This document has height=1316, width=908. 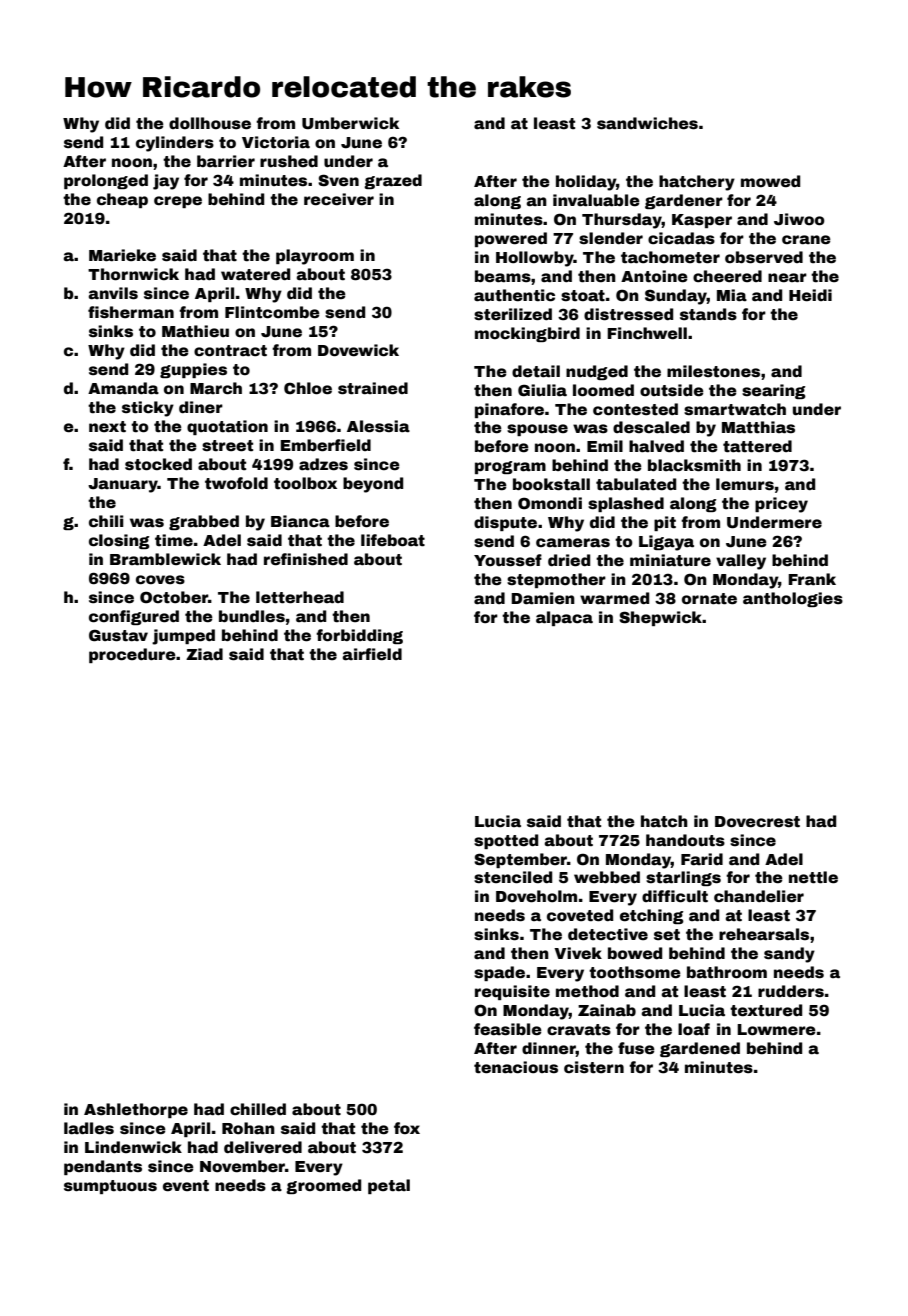 What do you see at coordinates (586, 183) in the document?
I see `holiday` at bounding box center [586, 183].
